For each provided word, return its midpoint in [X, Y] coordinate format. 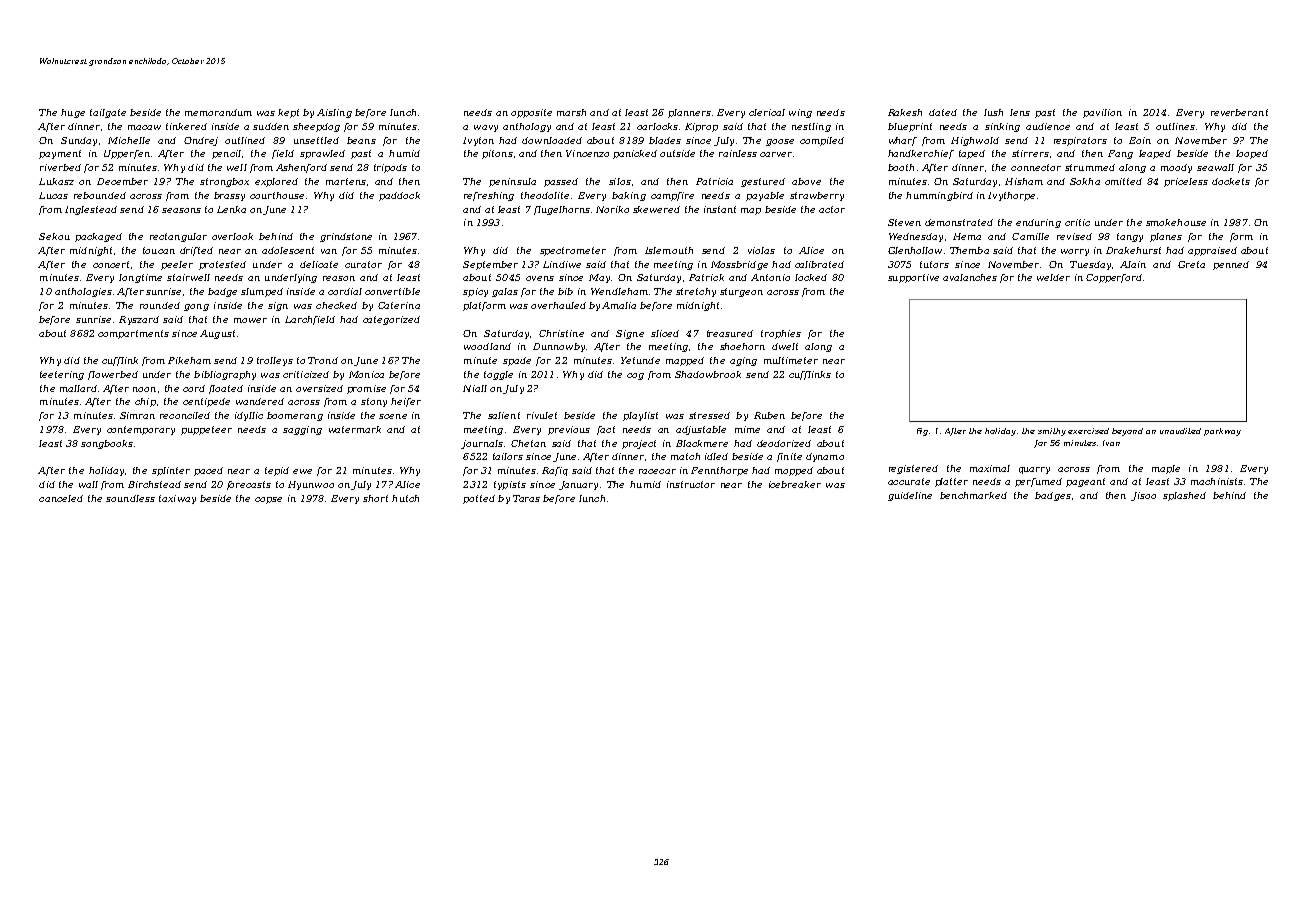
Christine [561, 333]
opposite [531, 113]
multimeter [791, 360]
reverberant [1239, 112]
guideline [910, 496]
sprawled [322, 154]
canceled [61, 498]
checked [336, 305]
